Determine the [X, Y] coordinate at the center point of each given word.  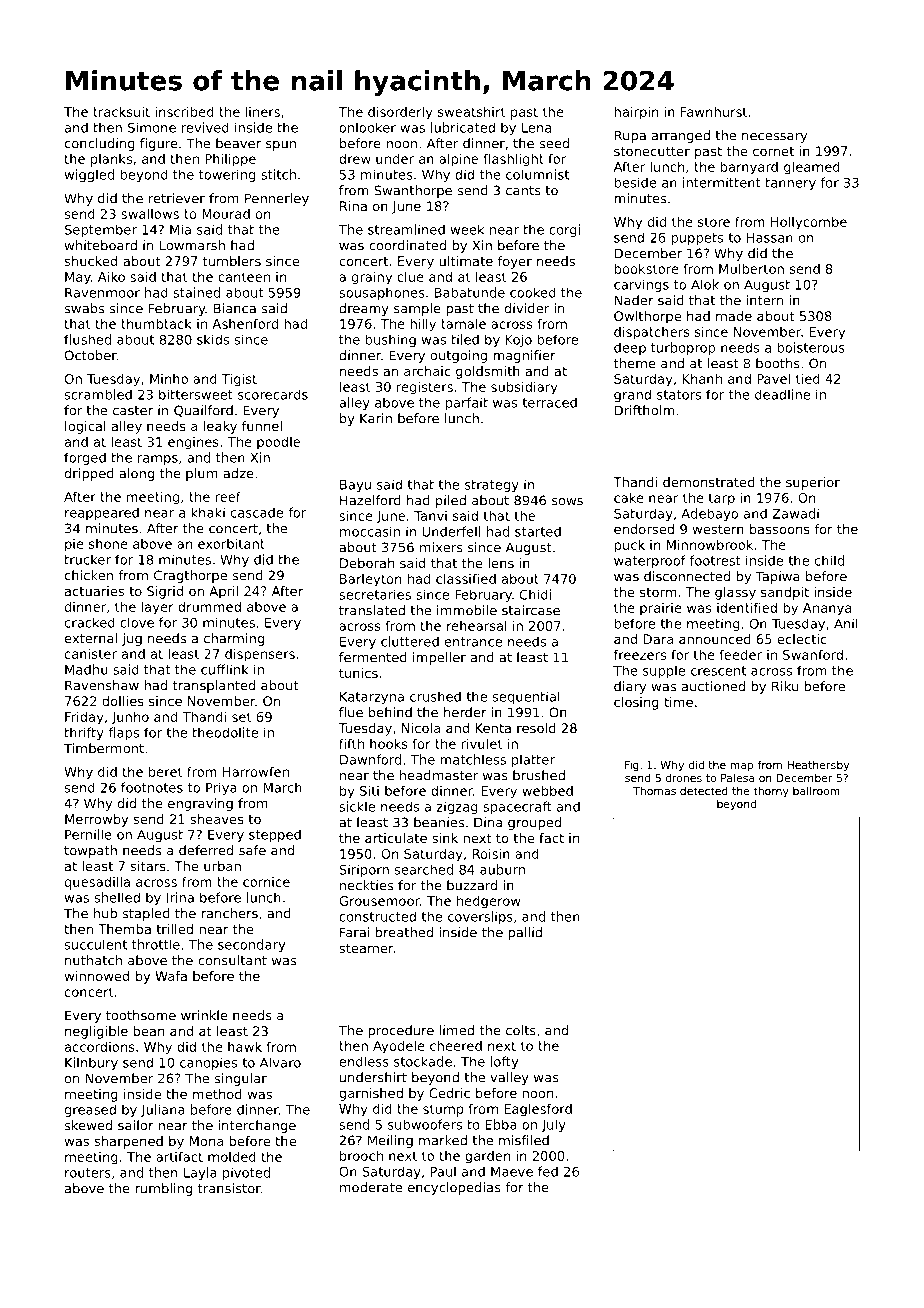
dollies [123, 701]
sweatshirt [472, 112]
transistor [229, 1188]
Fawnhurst [714, 111]
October [91, 355]
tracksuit [121, 111]
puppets [697, 239]
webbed [547, 790]
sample [417, 309]
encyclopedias [454, 1188]
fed [548, 1171]
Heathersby [818, 766]
